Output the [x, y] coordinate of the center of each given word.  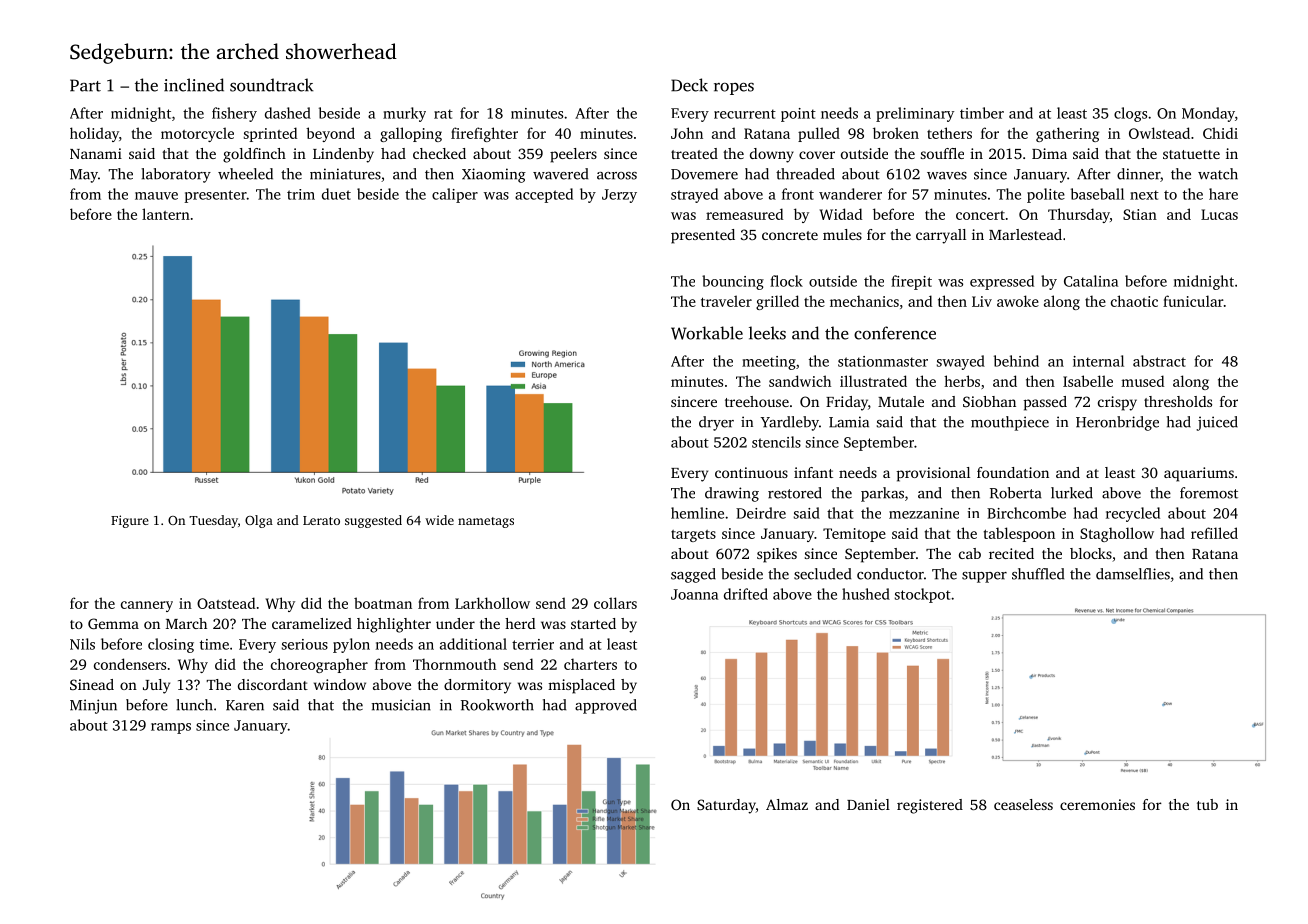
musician [401, 705]
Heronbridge [1117, 423]
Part [85, 85]
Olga [259, 521]
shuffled [1038, 574]
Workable [707, 333]
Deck [689, 85]
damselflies [1133, 574]
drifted [746, 594]
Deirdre [761, 513]
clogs [1130, 114]
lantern [166, 214]
